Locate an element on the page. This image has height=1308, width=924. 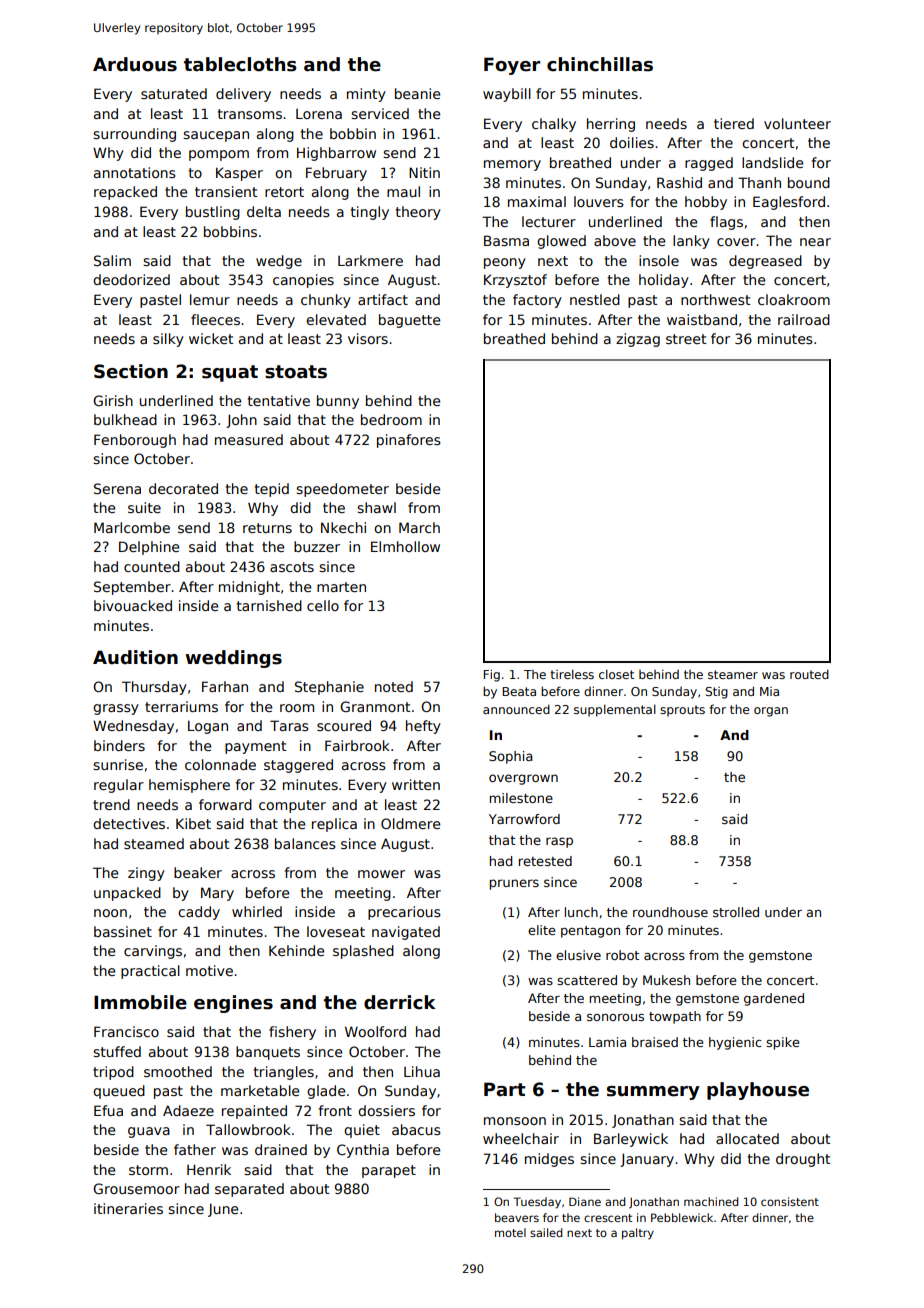
routed is located at coordinates (809, 674).
